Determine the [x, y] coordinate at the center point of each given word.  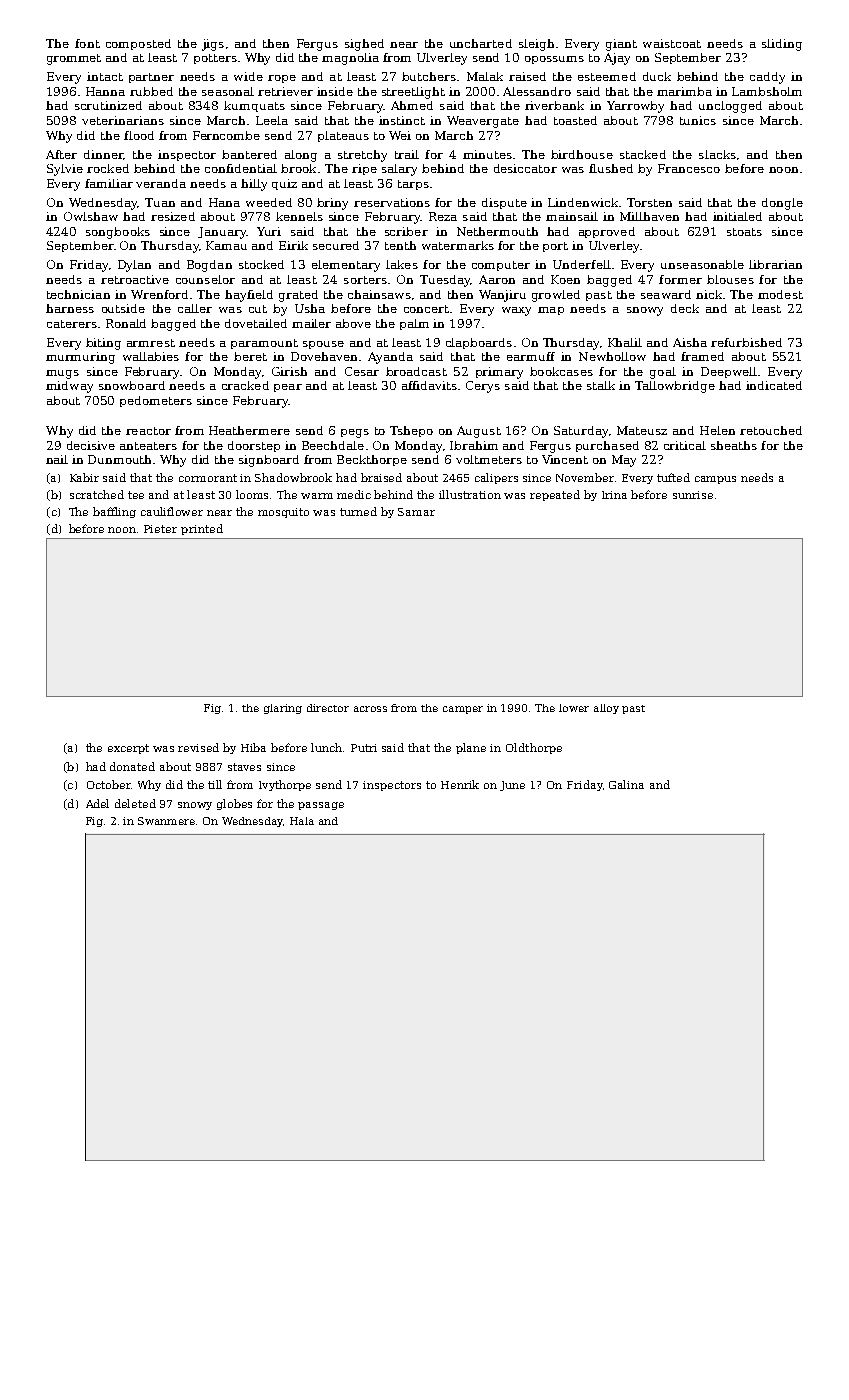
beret [250, 356]
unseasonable [702, 264]
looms [252, 494]
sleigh [536, 45]
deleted [135, 803]
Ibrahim [474, 445]
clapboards [479, 343]
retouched [771, 430]
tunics [698, 120]
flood [139, 135]
